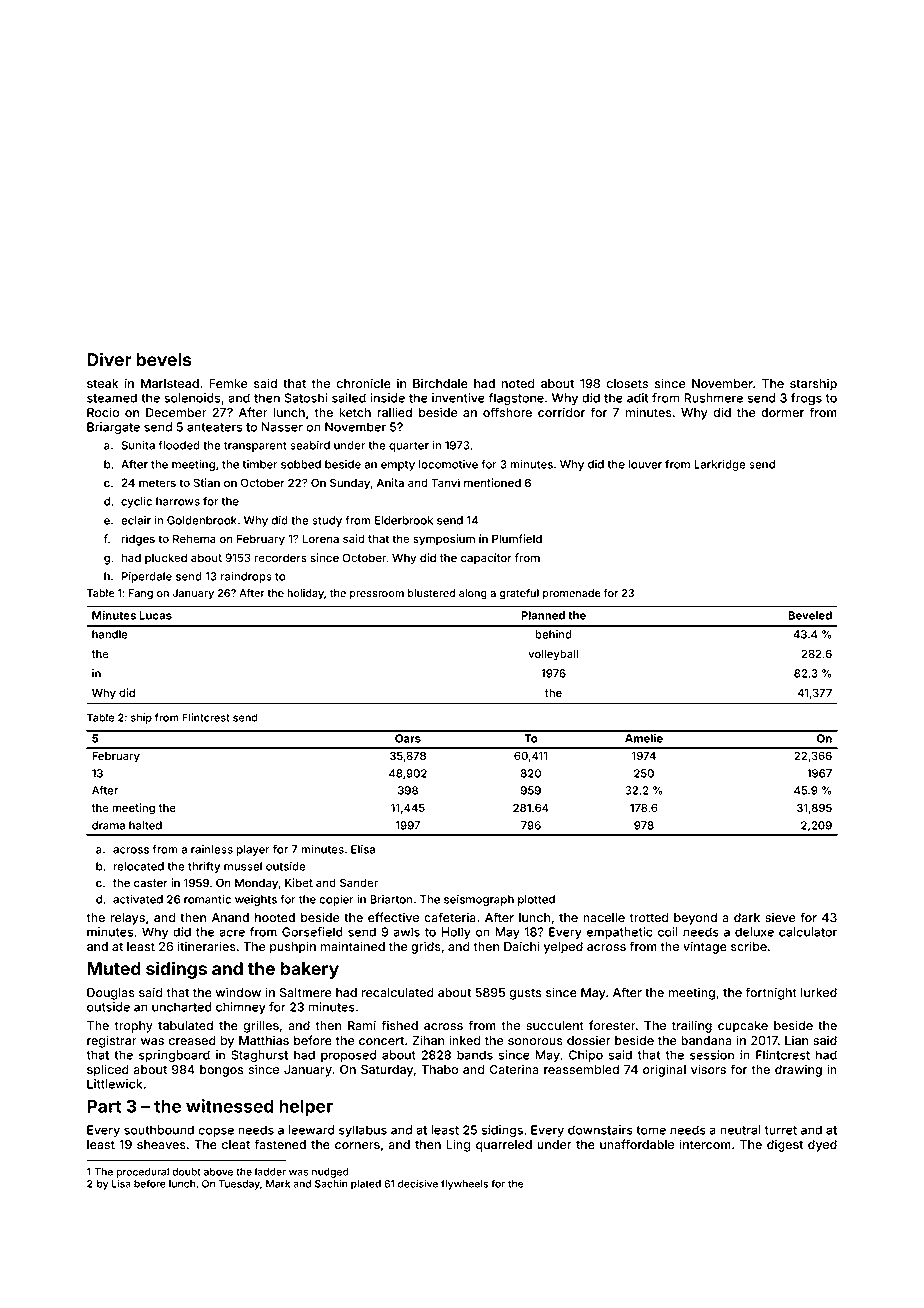  What do you see at coordinates (113, 428) in the screenshot?
I see `Briargate` at bounding box center [113, 428].
